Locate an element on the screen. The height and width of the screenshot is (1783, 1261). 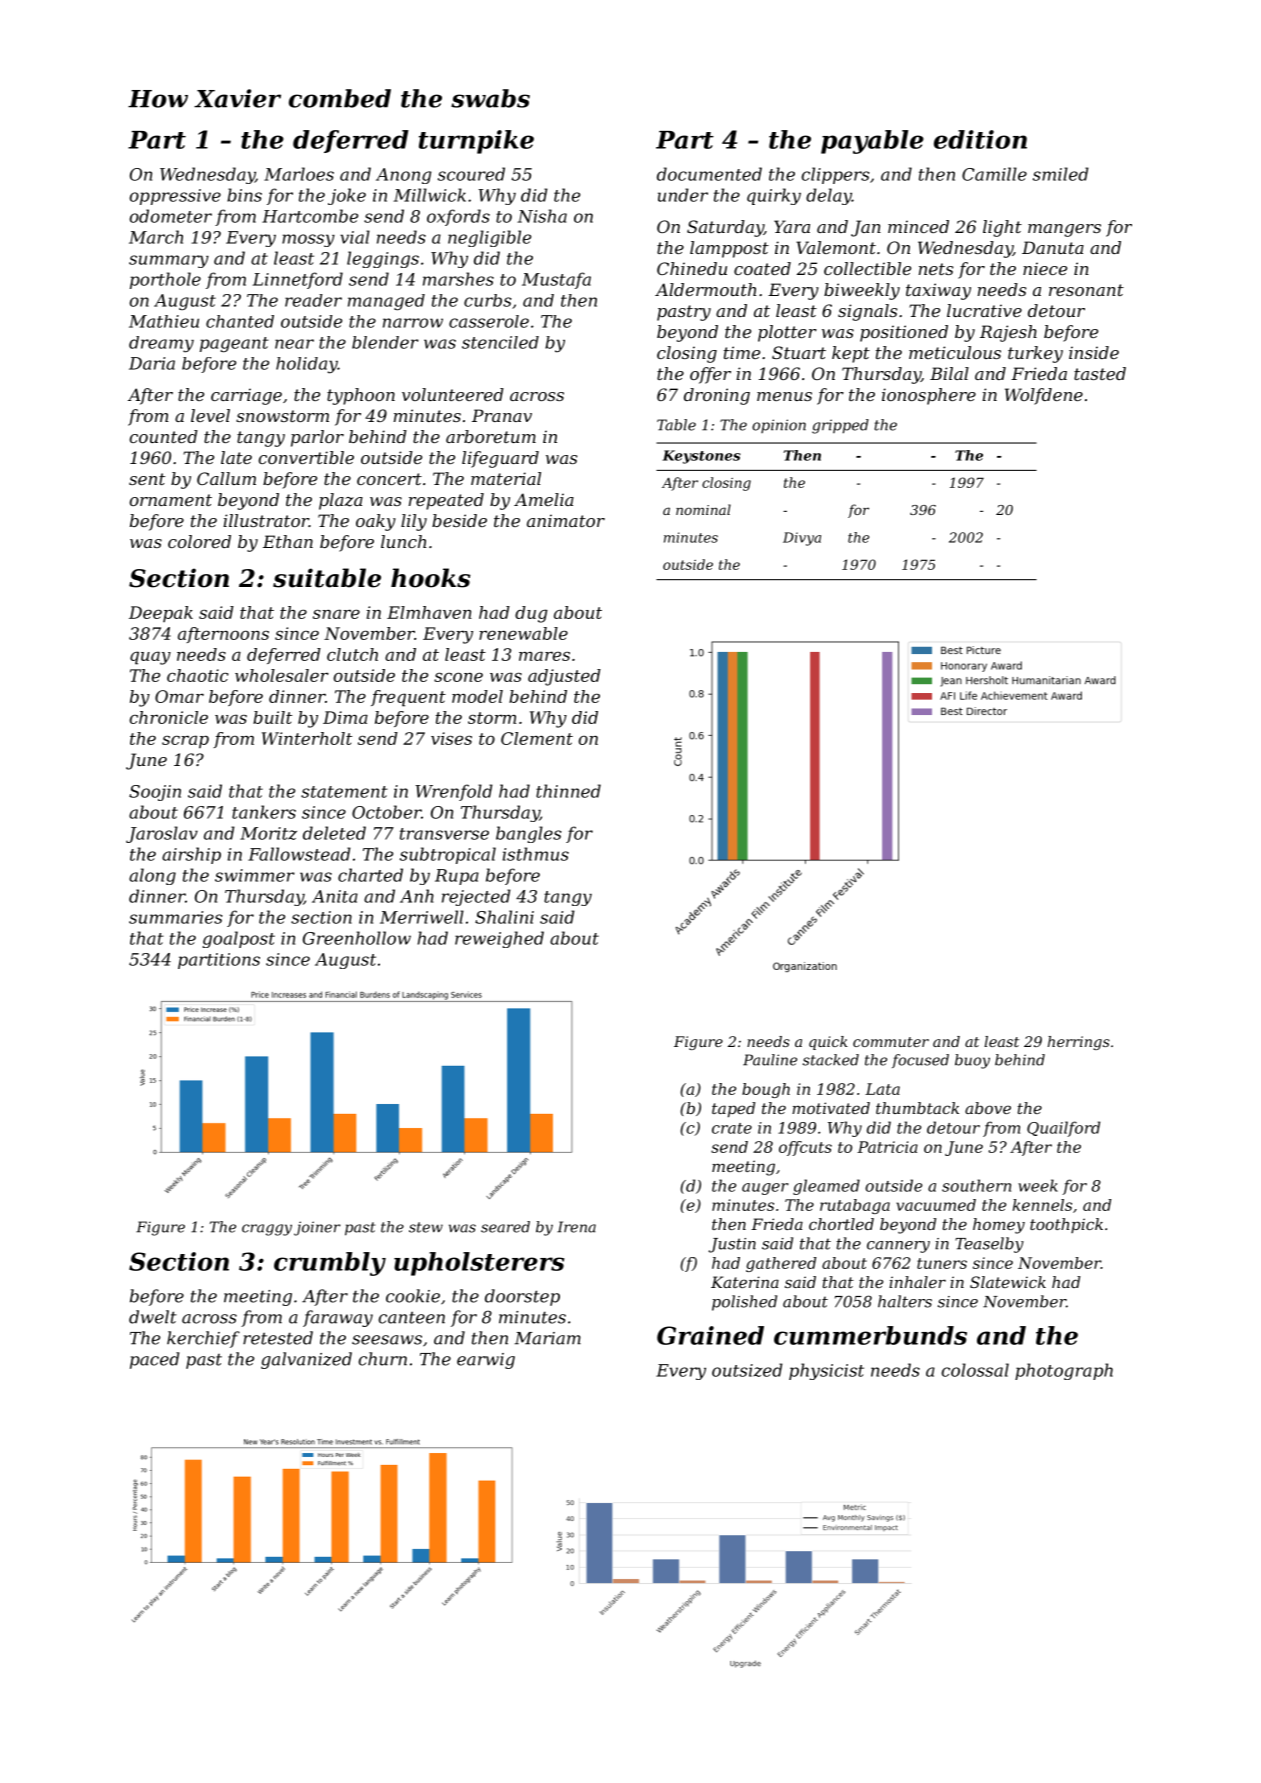
near is located at coordinates (294, 344).
